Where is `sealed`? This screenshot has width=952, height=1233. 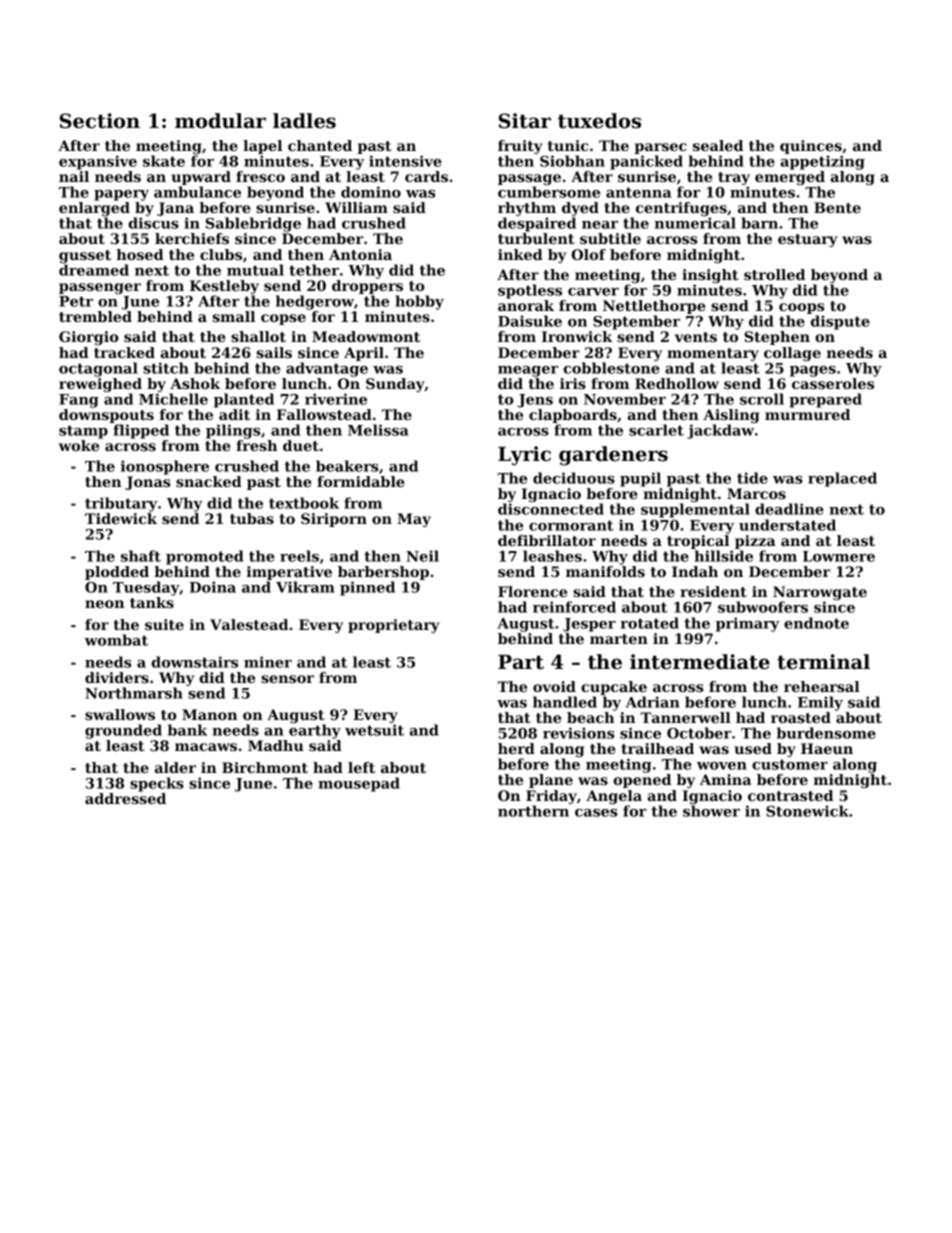 sealed is located at coordinates (718, 145).
